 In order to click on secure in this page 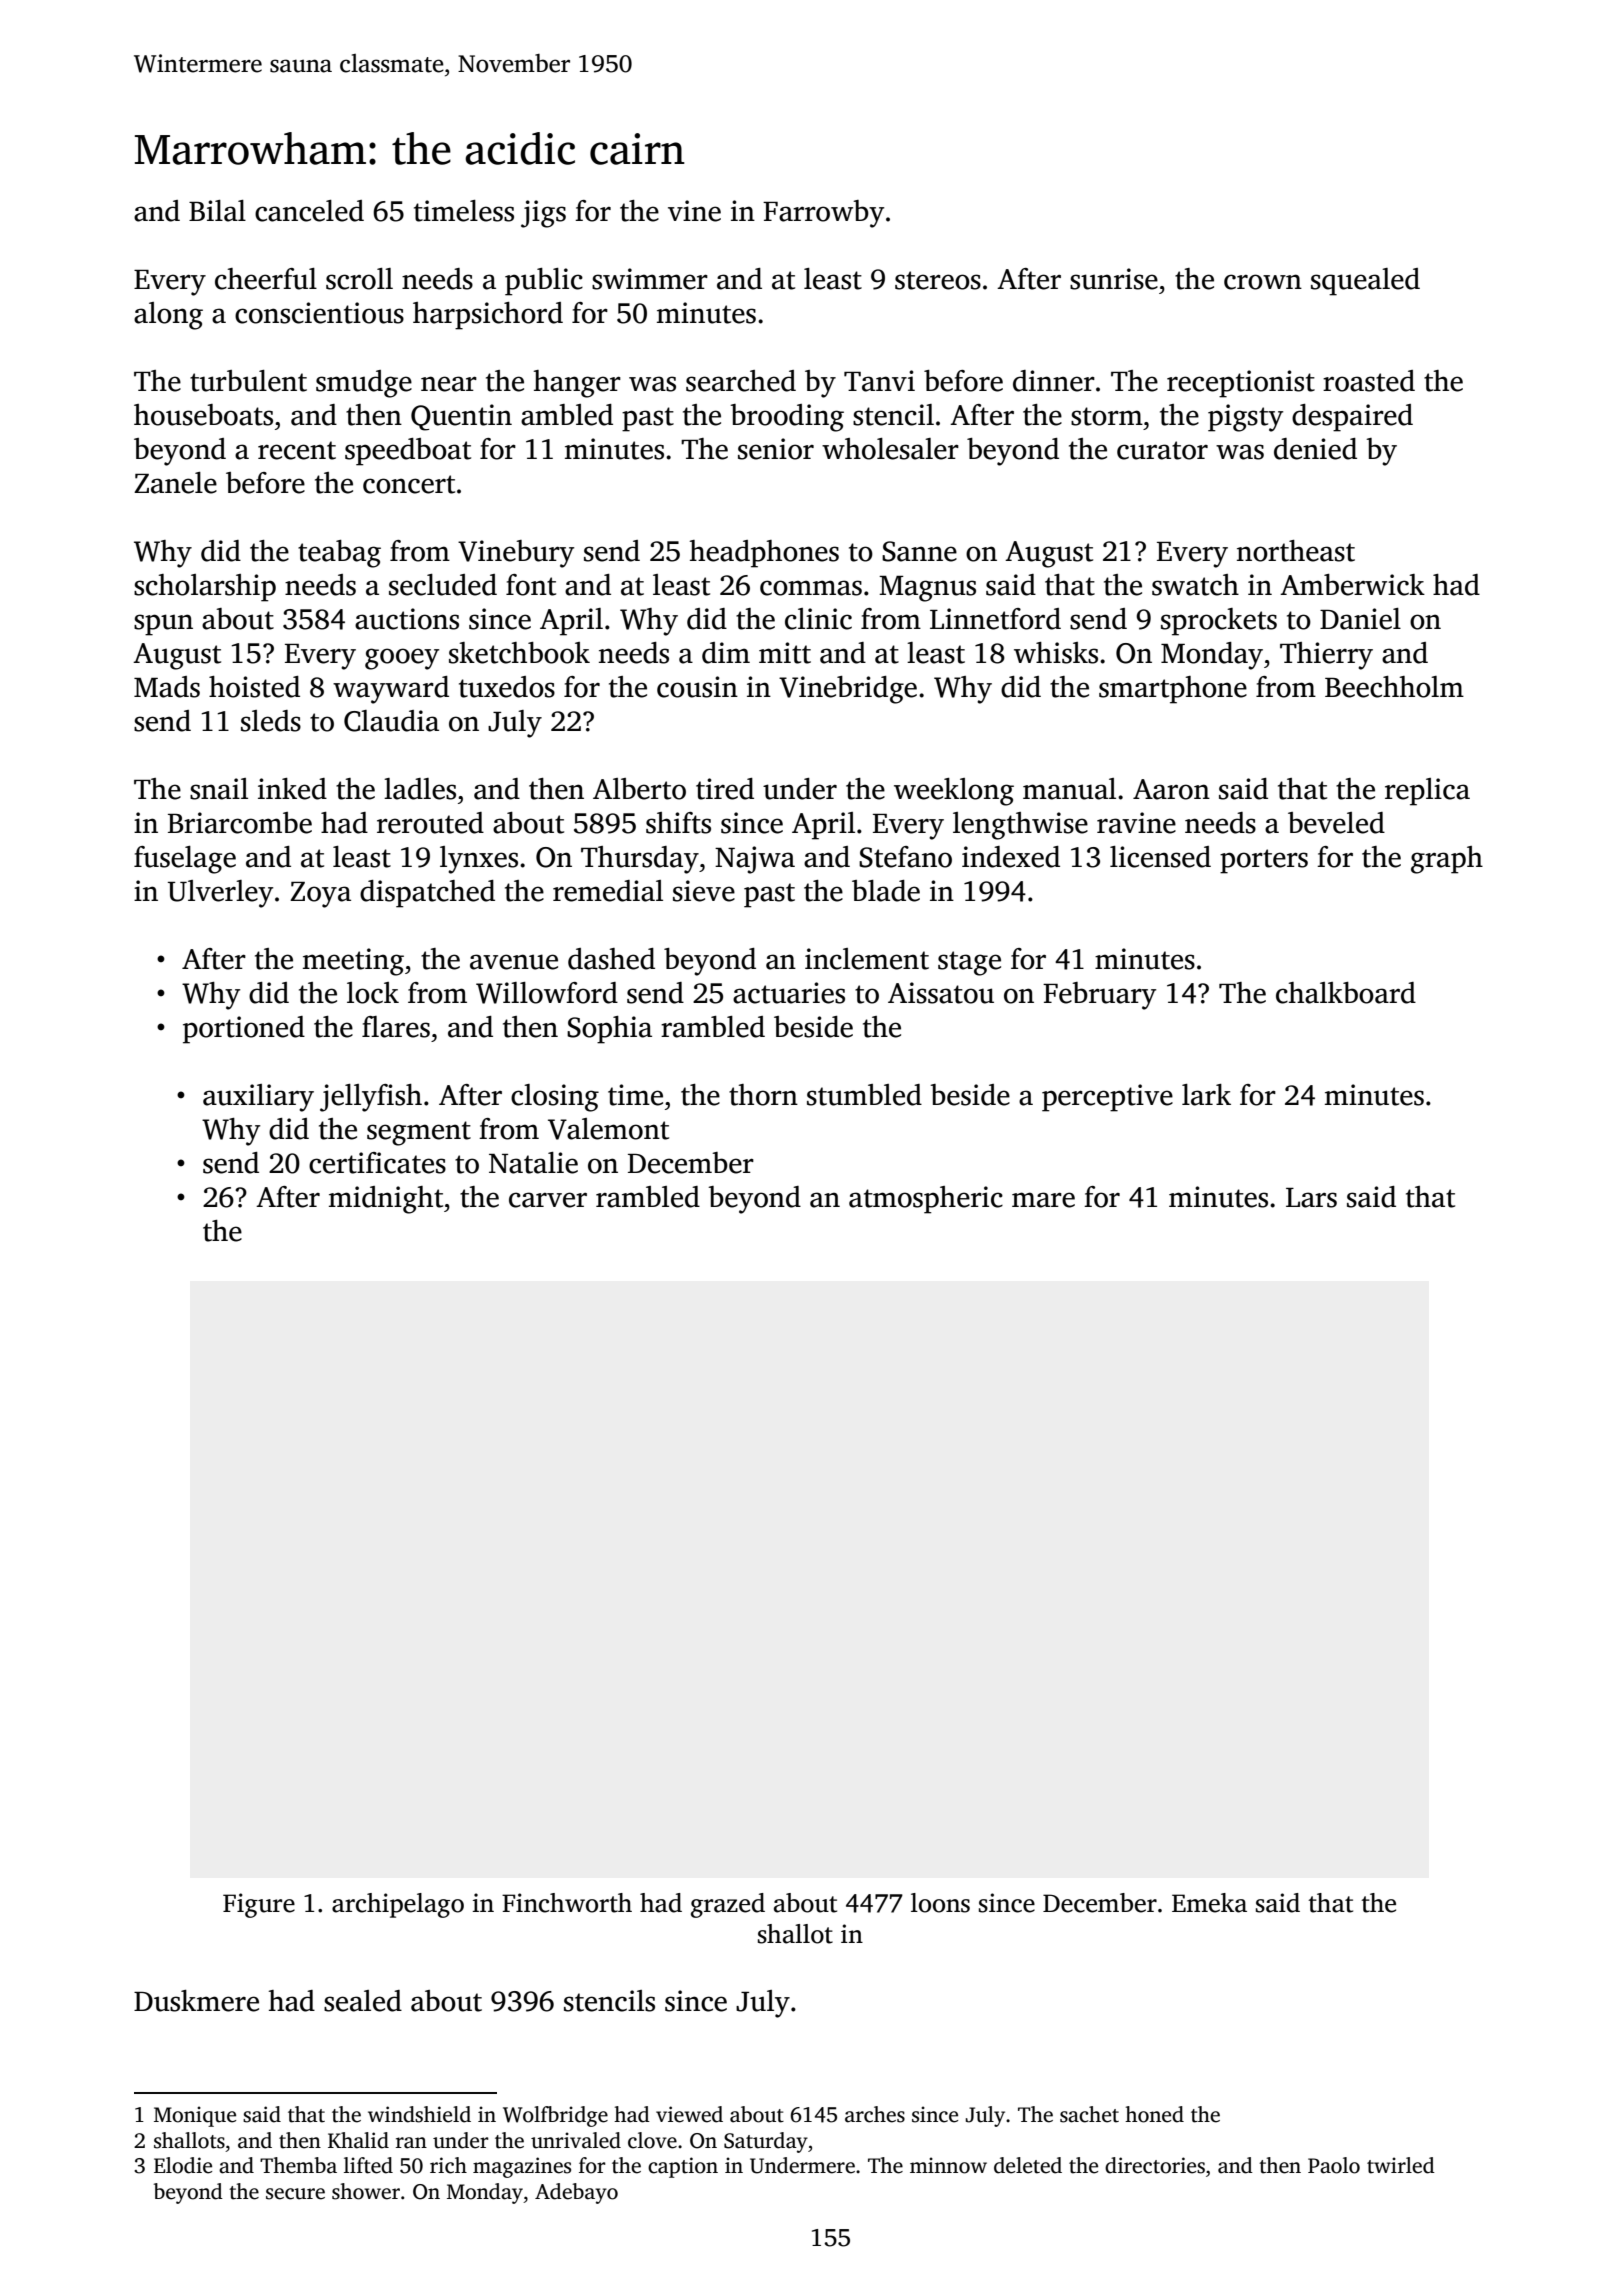, I will do `click(295, 2194)`.
